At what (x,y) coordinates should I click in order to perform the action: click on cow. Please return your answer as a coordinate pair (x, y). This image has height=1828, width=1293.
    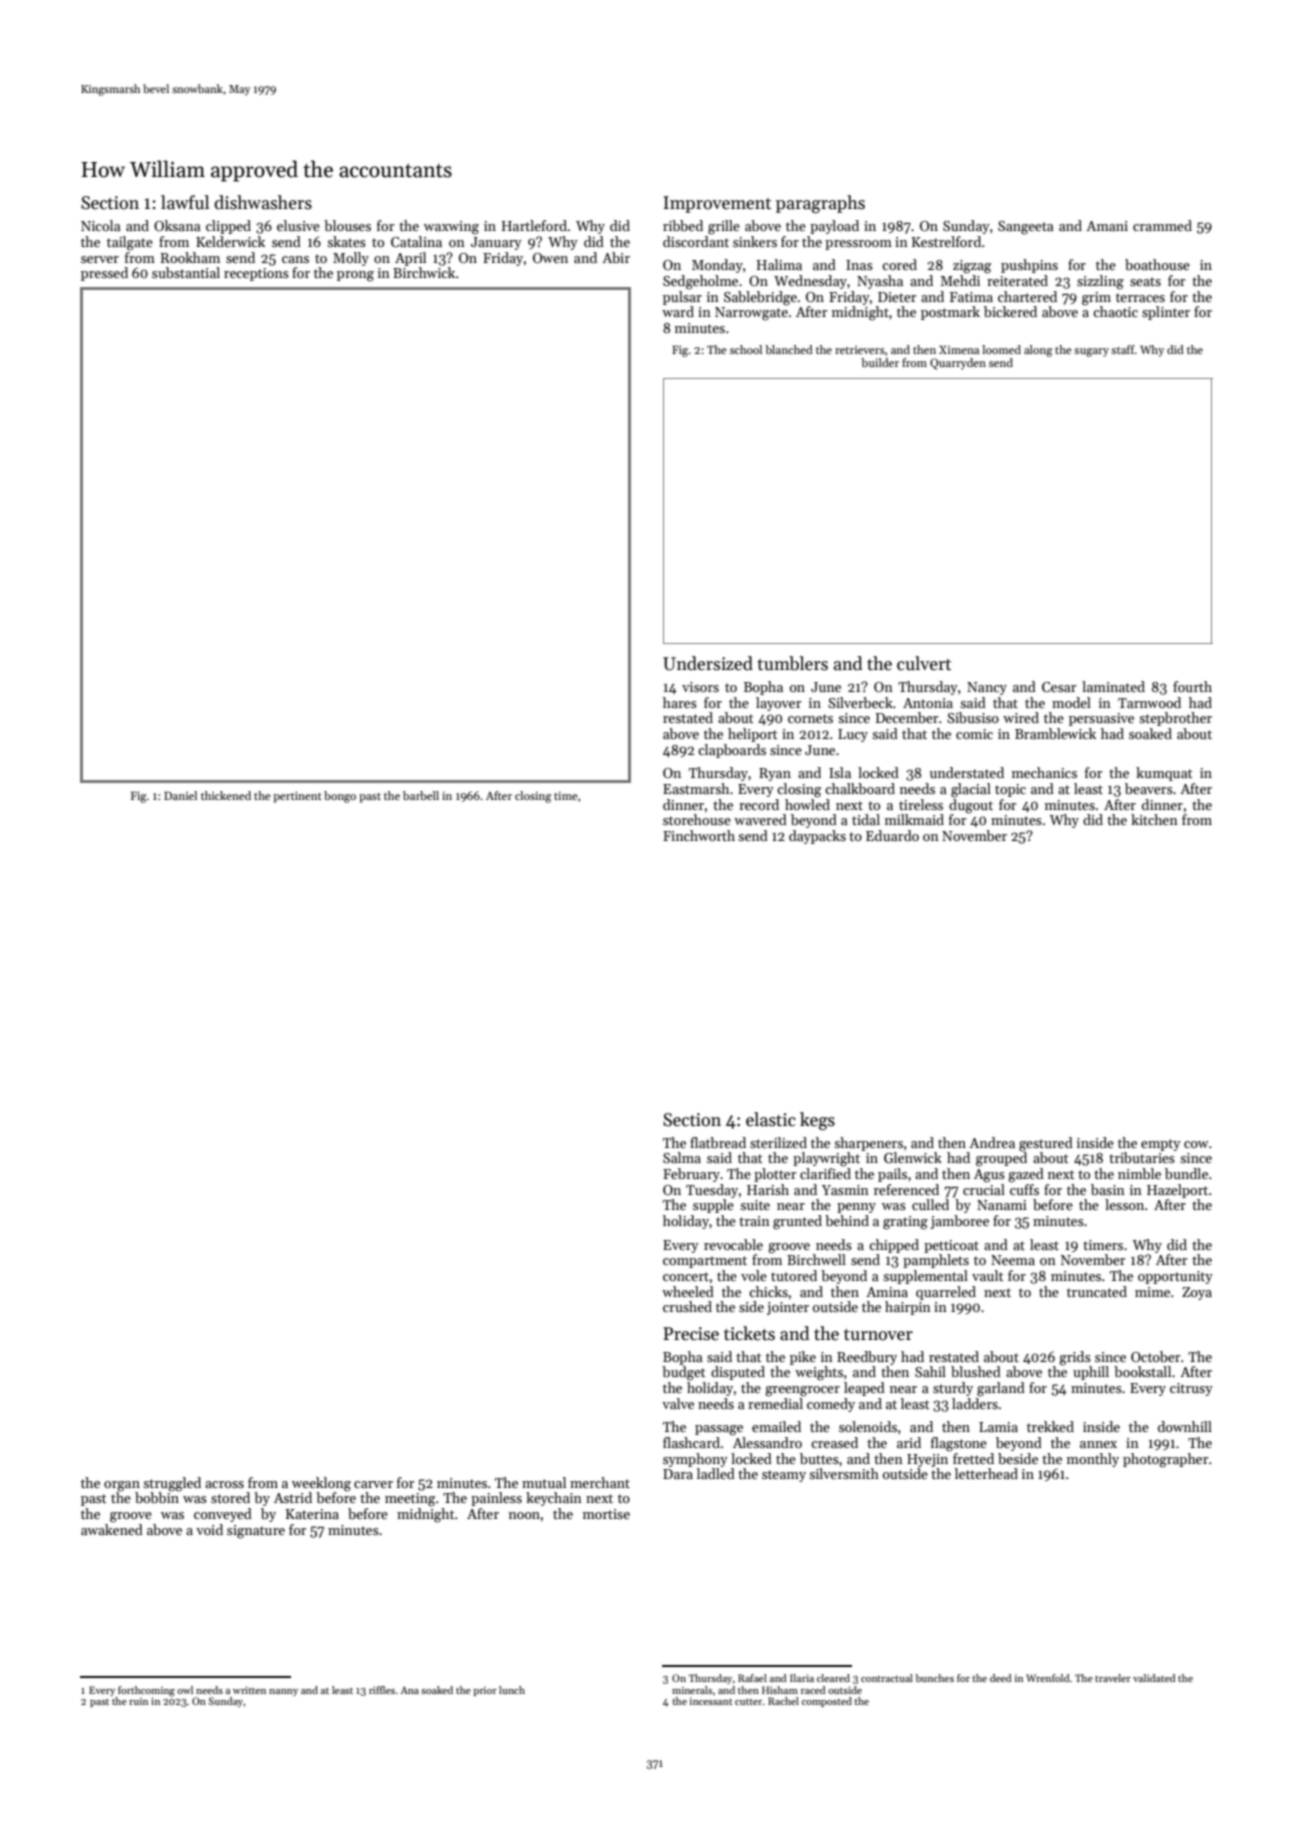
    Looking at the image, I should click on (1196, 1144).
